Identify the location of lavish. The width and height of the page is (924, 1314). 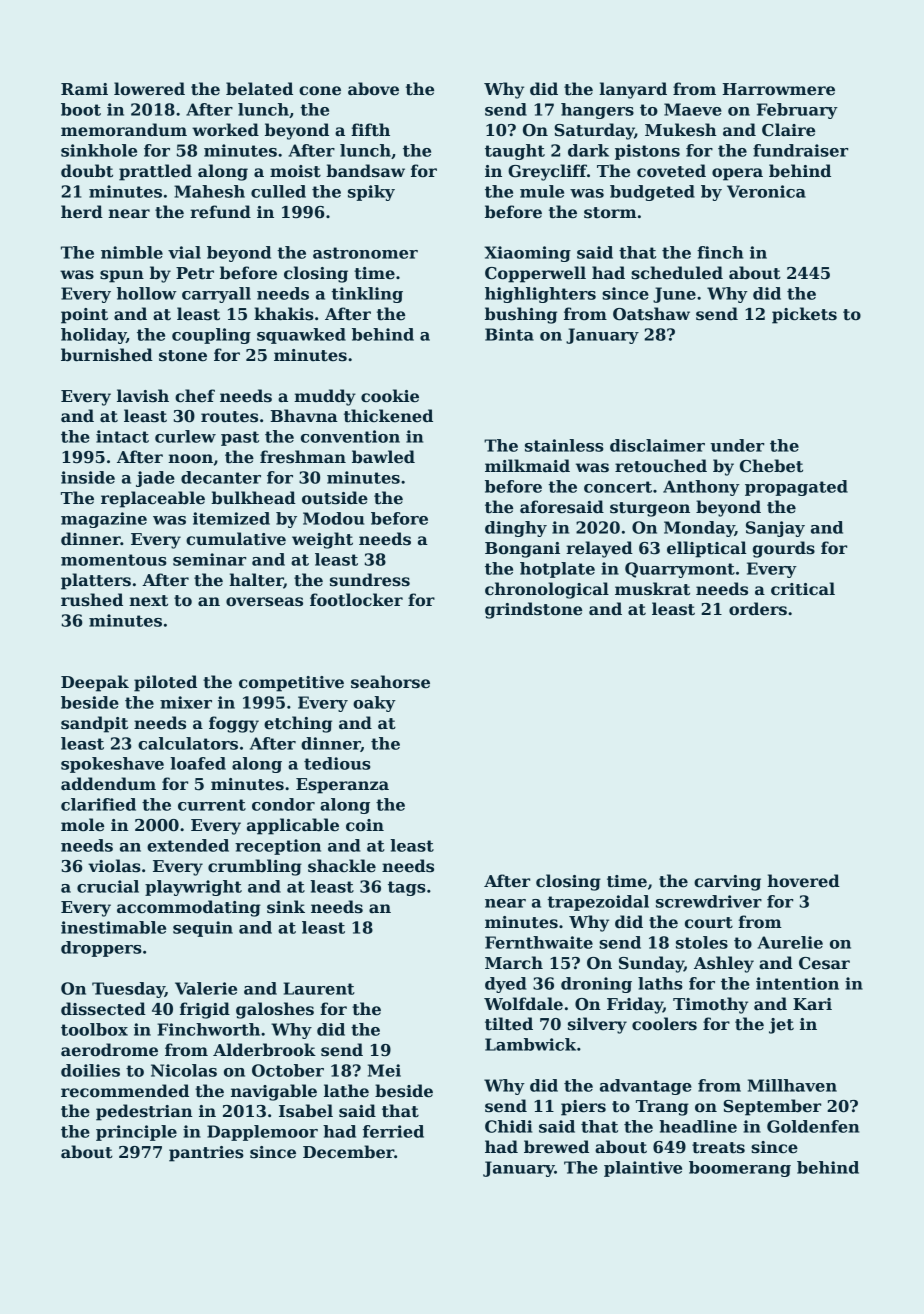
(143, 396).
